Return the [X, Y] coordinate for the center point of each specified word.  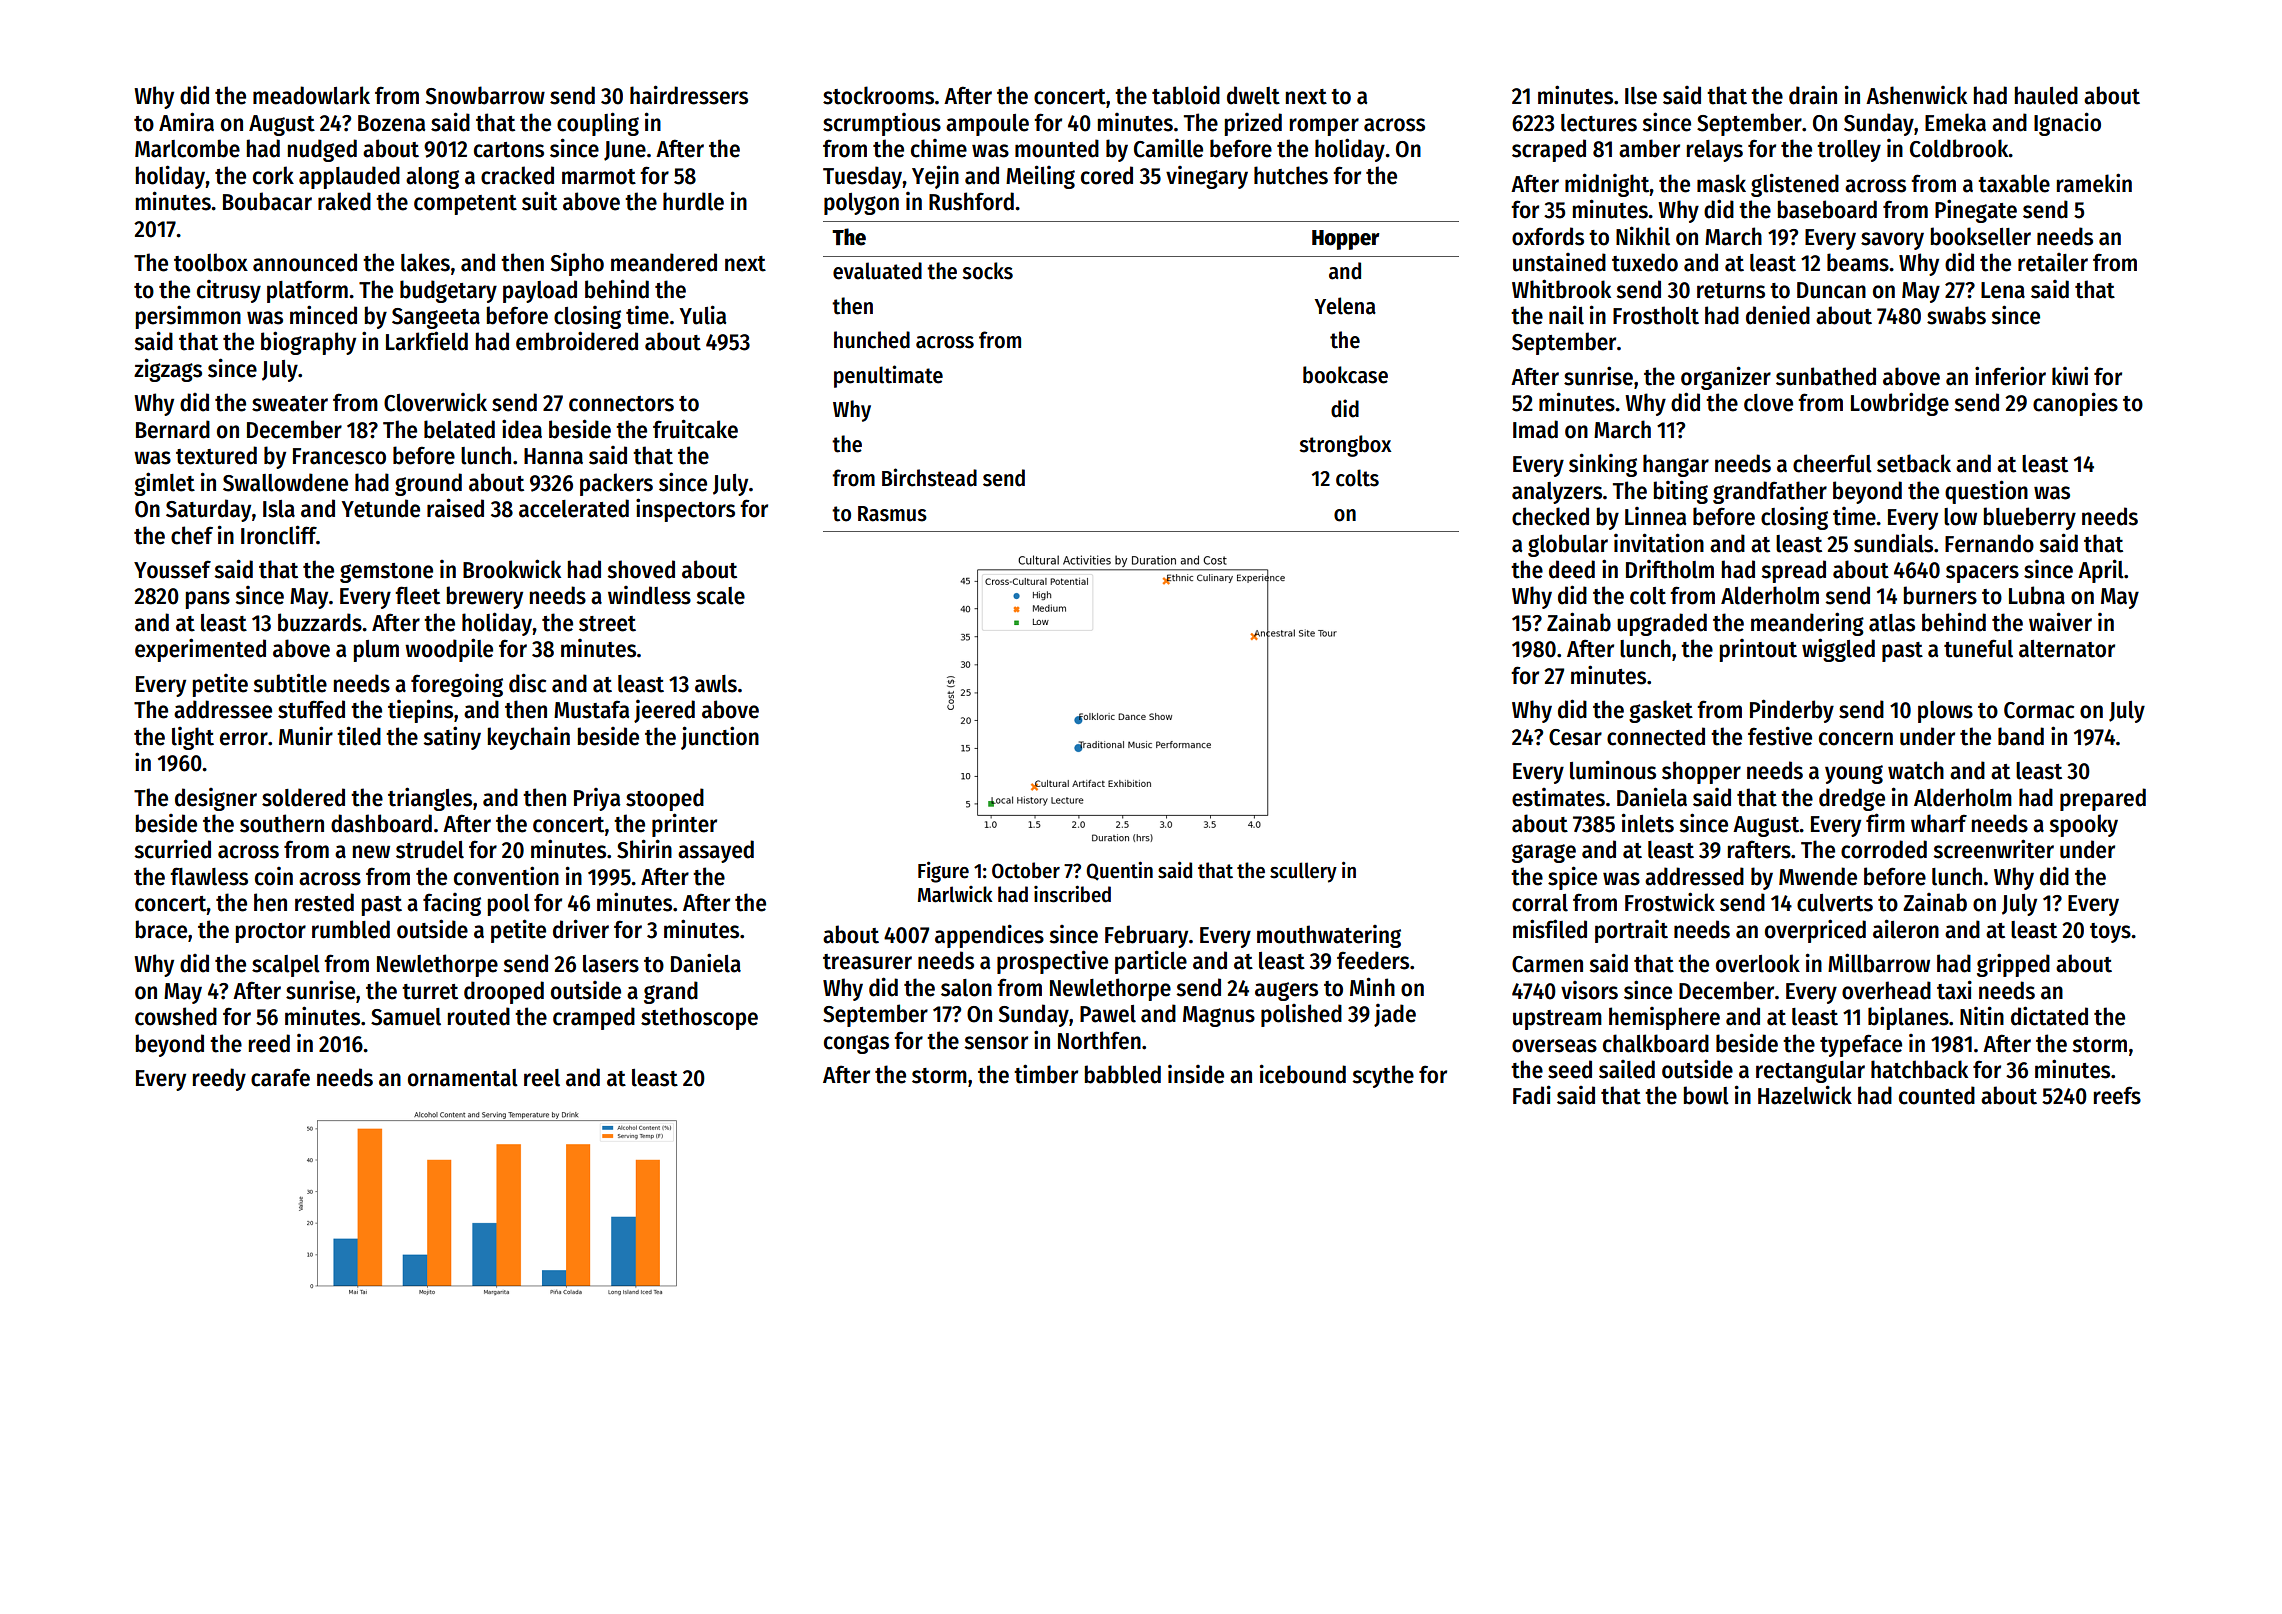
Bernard [173, 429]
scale [720, 596]
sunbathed [1826, 376]
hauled [2046, 95]
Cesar [1575, 737]
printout [1758, 650]
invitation [1659, 543]
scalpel [286, 966]
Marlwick [955, 894]
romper [1324, 127]
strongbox [1345, 446]
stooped [665, 799]
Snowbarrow [485, 95]
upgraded [1662, 624]
